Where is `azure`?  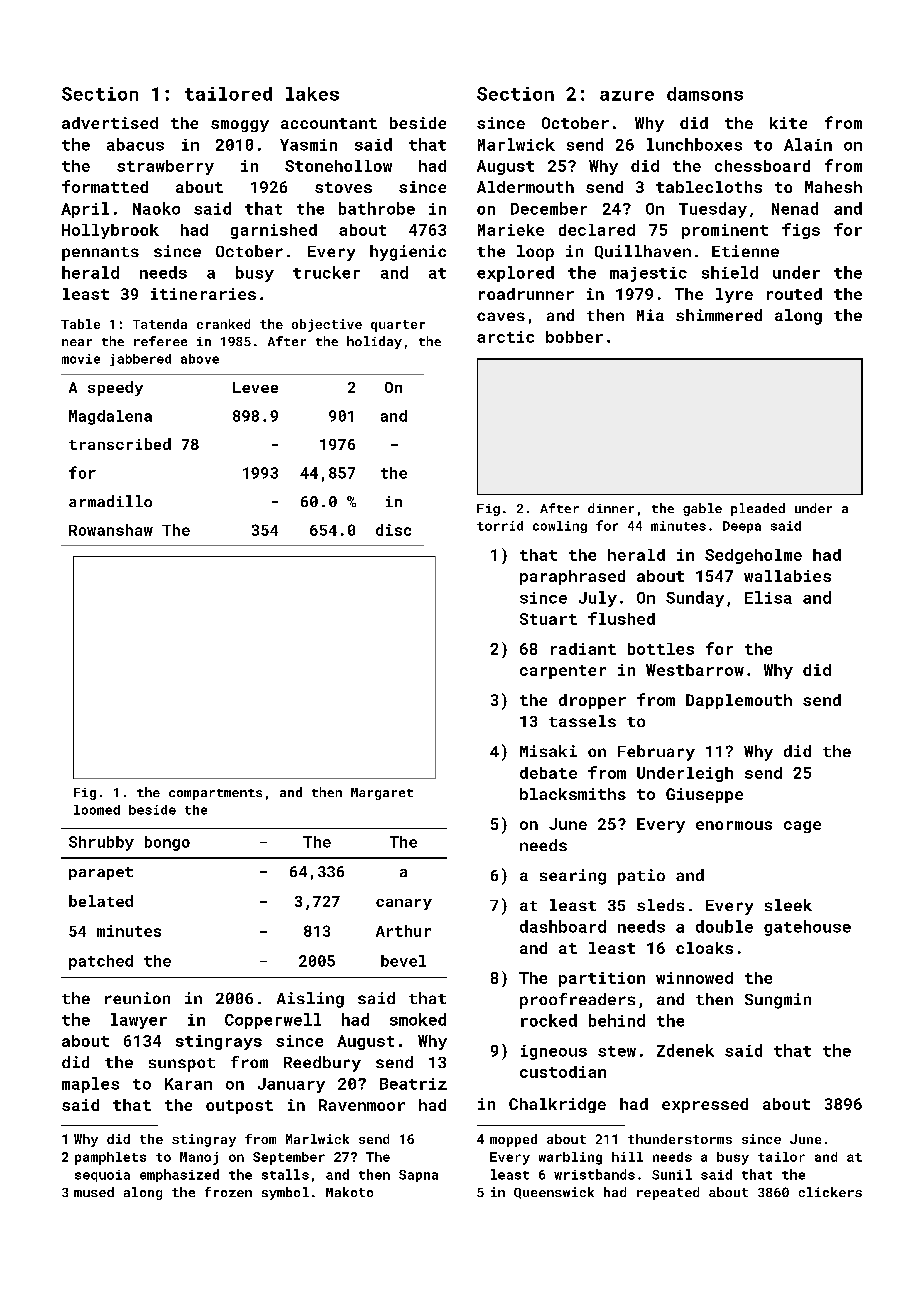 azure is located at coordinates (627, 96).
